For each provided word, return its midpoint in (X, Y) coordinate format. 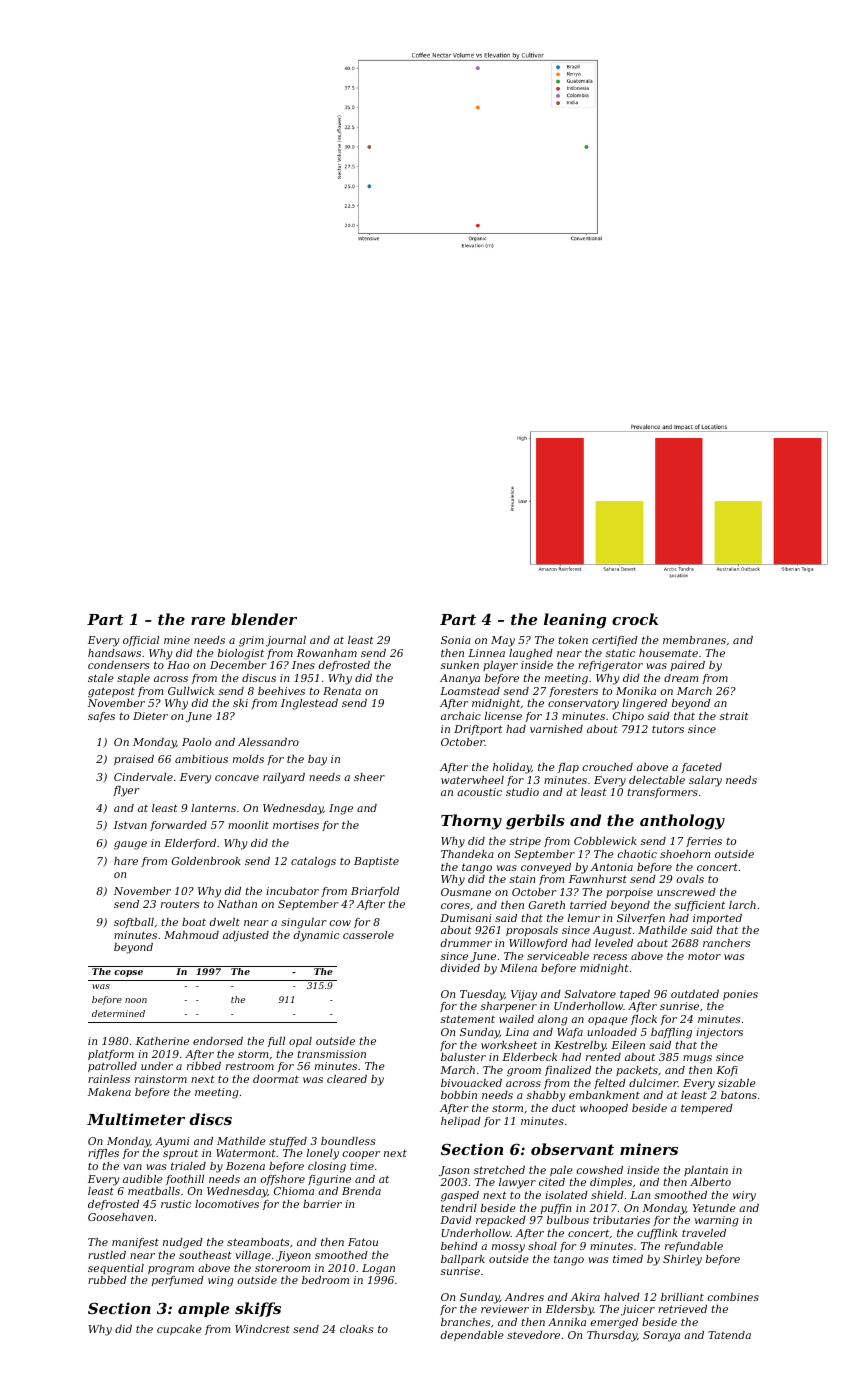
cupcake (179, 1330)
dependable (472, 1336)
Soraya (661, 1336)
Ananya (460, 679)
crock (635, 619)
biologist (241, 654)
